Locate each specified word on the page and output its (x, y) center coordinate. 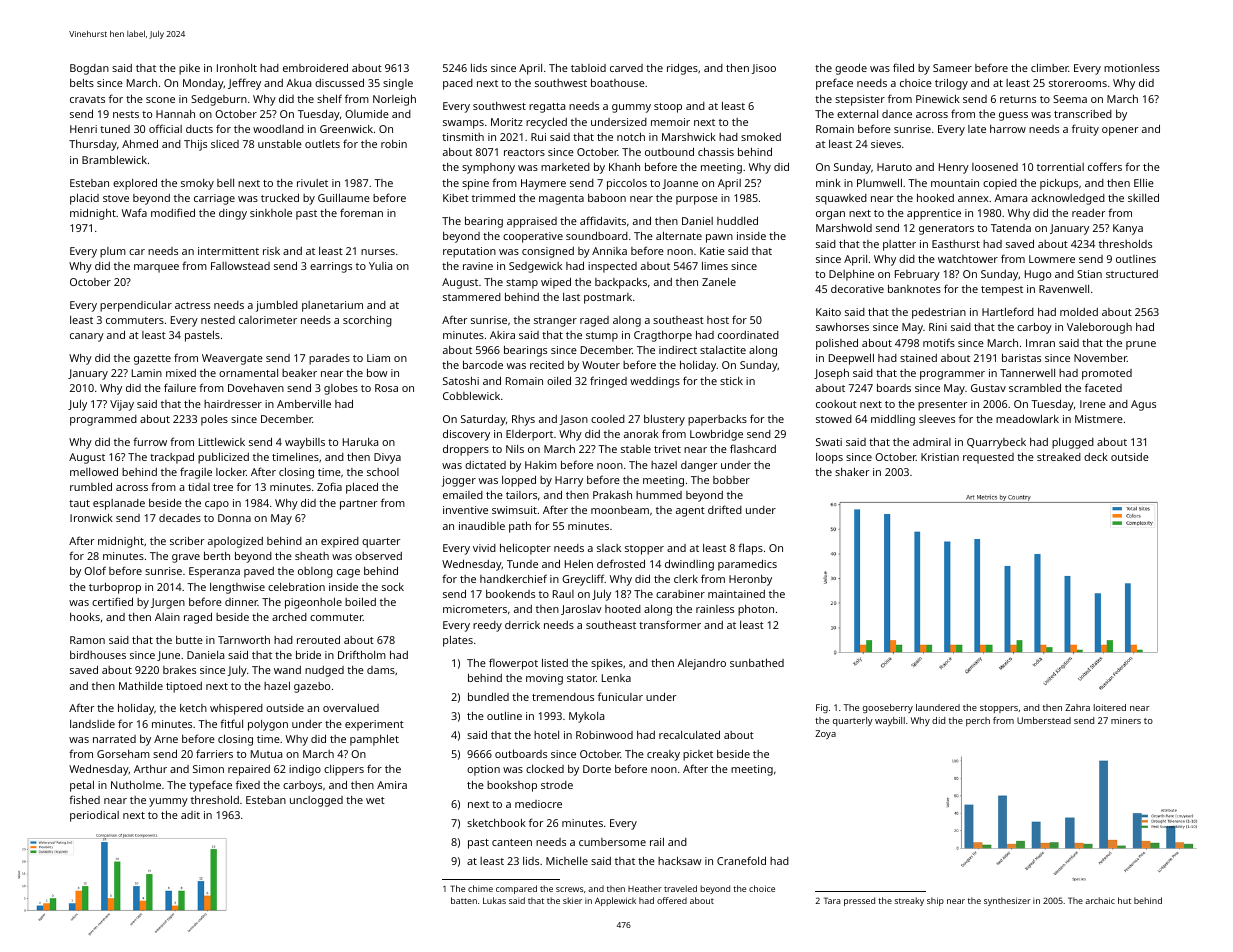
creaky (663, 755)
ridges (682, 69)
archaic (1100, 900)
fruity (1085, 130)
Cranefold (741, 860)
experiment (374, 725)
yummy (168, 802)
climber (1050, 67)
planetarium (332, 306)
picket (698, 755)
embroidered (315, 67)
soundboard (597, 235)
